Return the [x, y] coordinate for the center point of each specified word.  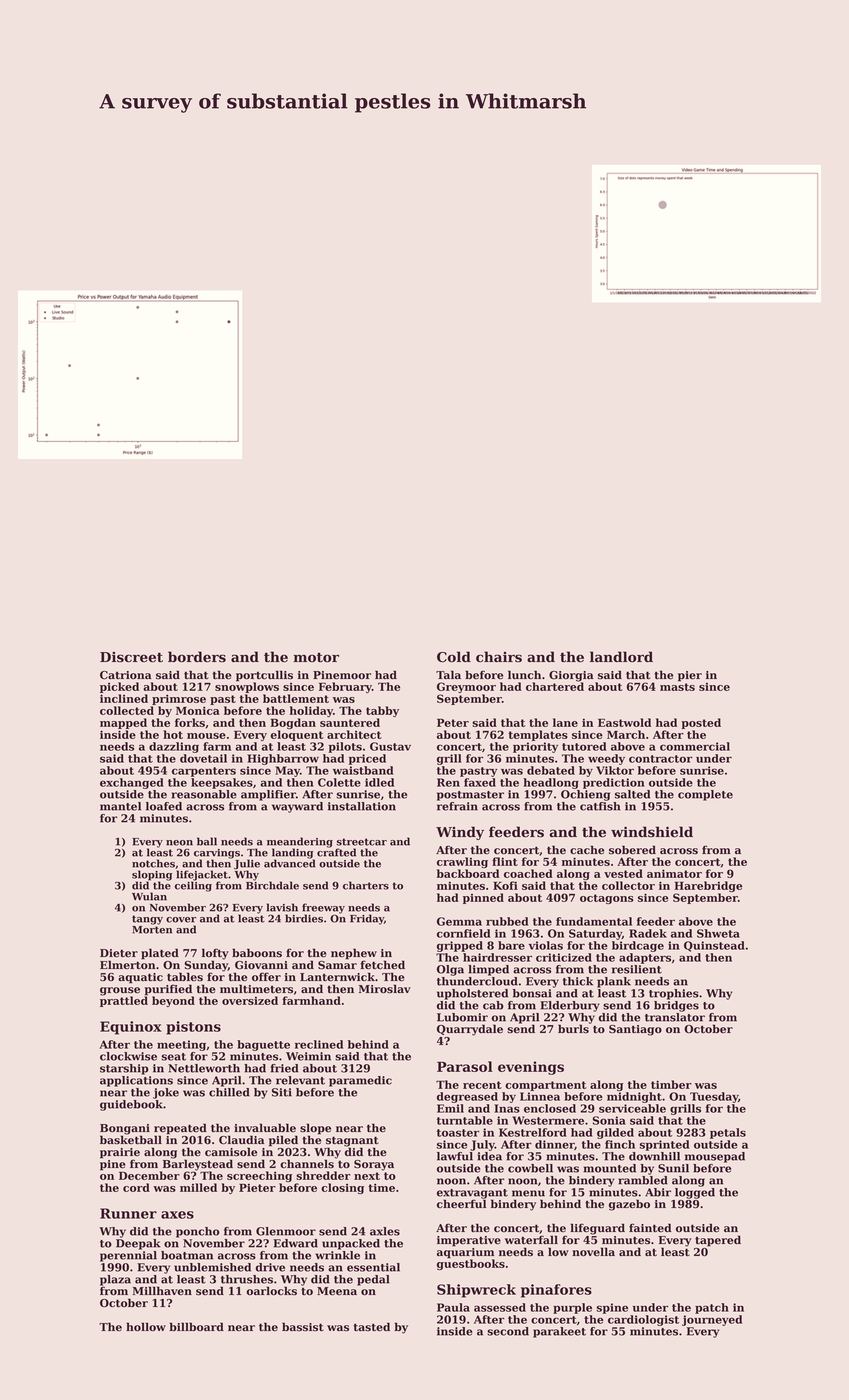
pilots [345, 747]
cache [587, 850]
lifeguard [597, 1229]
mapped [123, 723]
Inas [507, 1108]
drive [270, 1267]
